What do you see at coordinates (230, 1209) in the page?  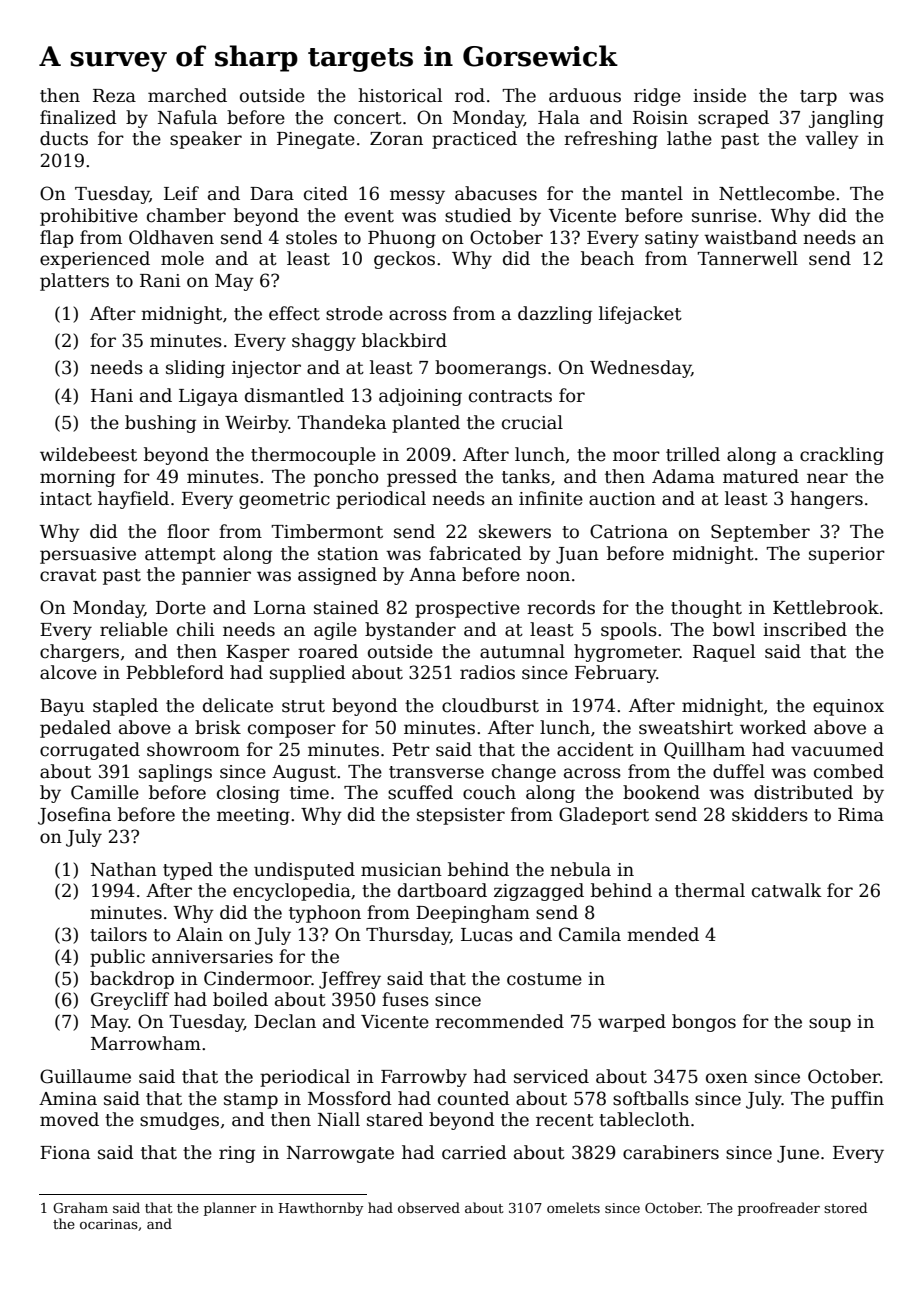 I see `planner` at bounding box center [230, 1209].
